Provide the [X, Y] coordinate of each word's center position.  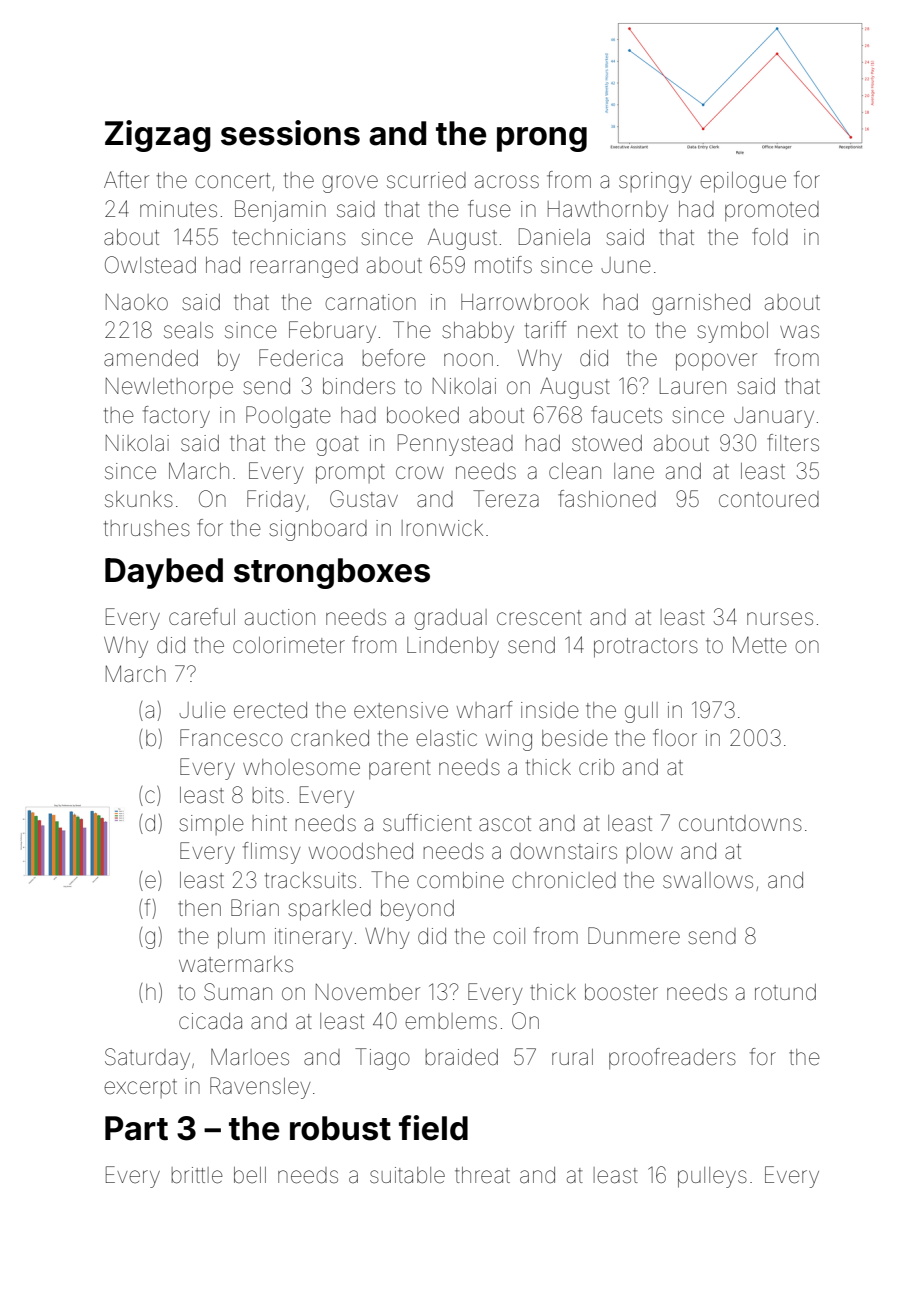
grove [350, 184]
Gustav [364, 499]
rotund [785, 992]
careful [202, 617]
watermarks [236, 964]
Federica [301, 358]
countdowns [740, 823]
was [799, 332]
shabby [478, 332]
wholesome [301, 767]
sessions [290, 133]
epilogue [743, 182]
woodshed [361, 851]
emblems [451, 1021]
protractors [646, 648]
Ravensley [260, 1088]
